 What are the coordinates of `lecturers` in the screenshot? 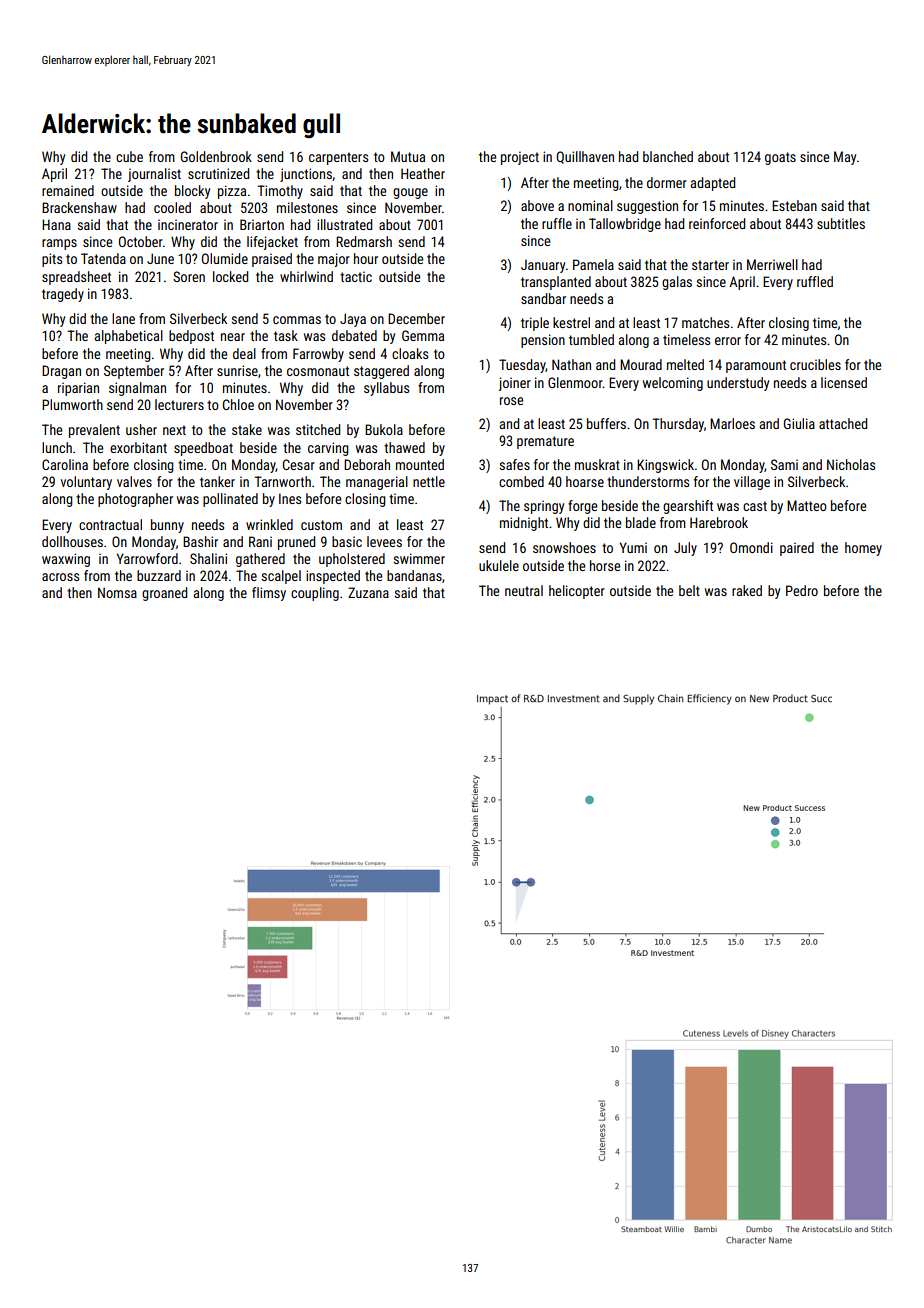 It's located at (179, 404).
